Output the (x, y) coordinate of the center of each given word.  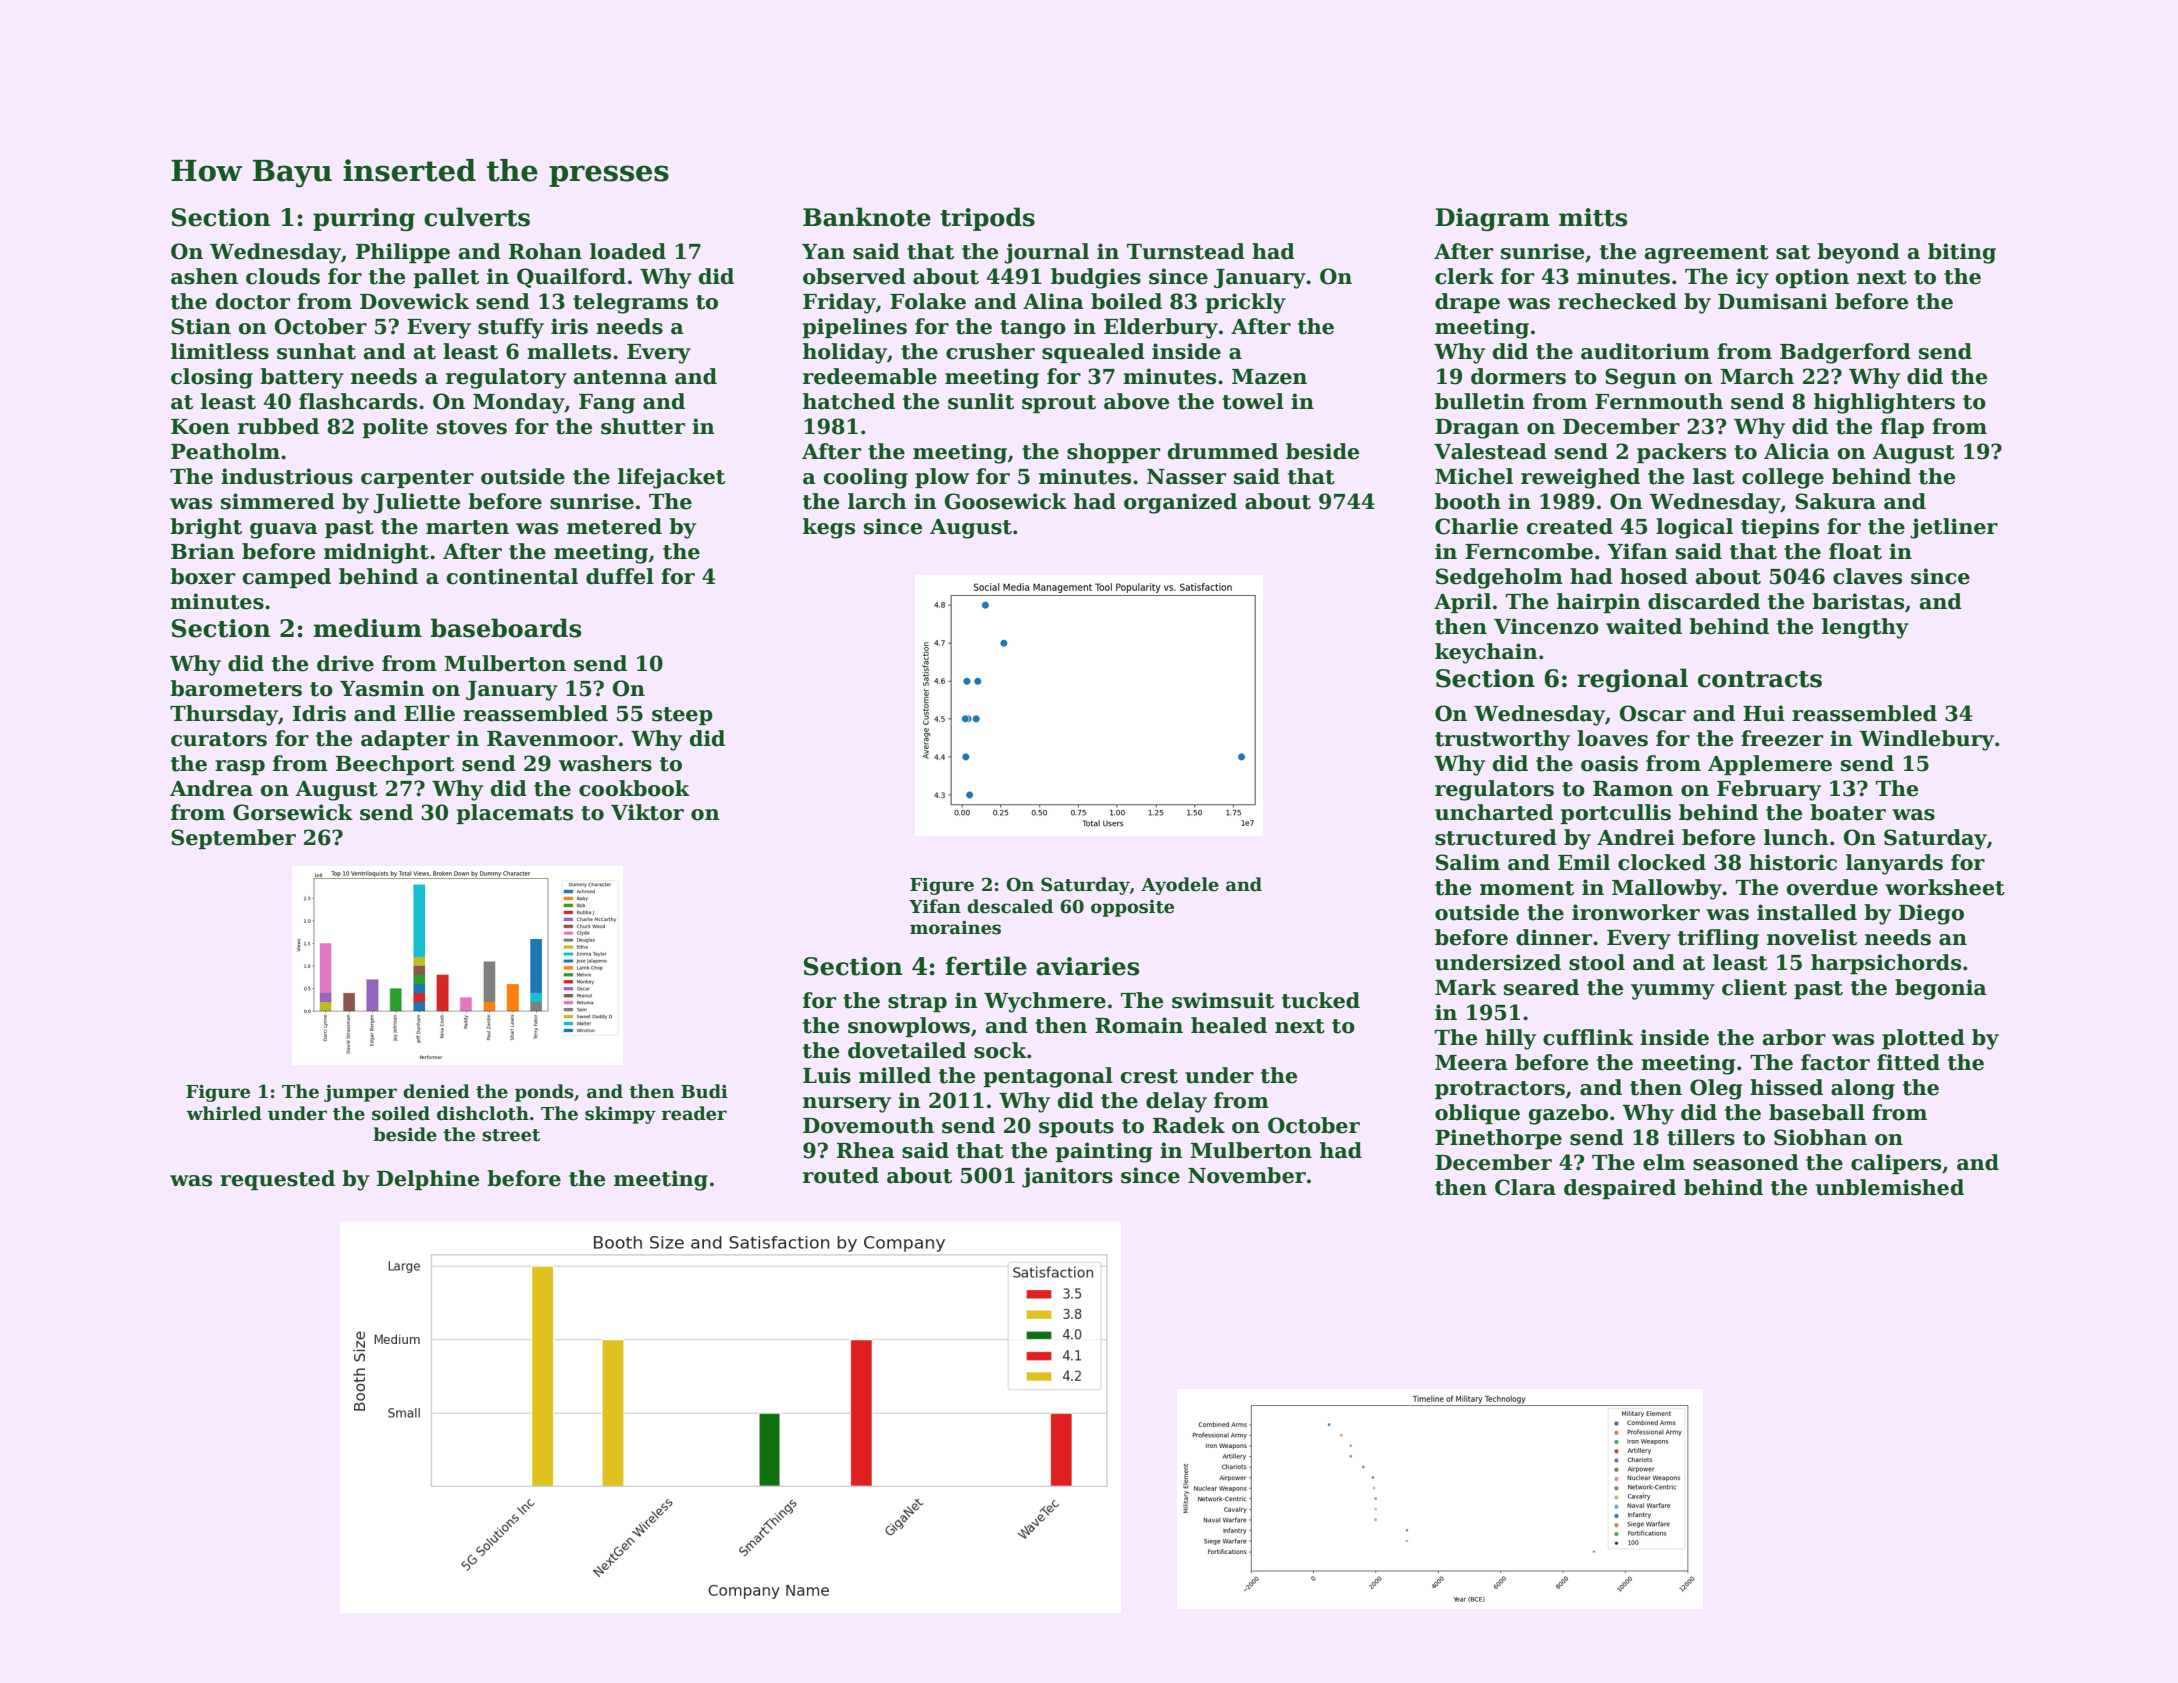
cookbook (634, 788)
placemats (514, 814)
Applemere (1770, 765)
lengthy (1865, 628)
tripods (987, 219)
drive (345, 663)
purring (364, 219)
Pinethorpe (1498, 1139)
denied (436, 1091)
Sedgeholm (1499, 578)
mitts (1593, 217)
